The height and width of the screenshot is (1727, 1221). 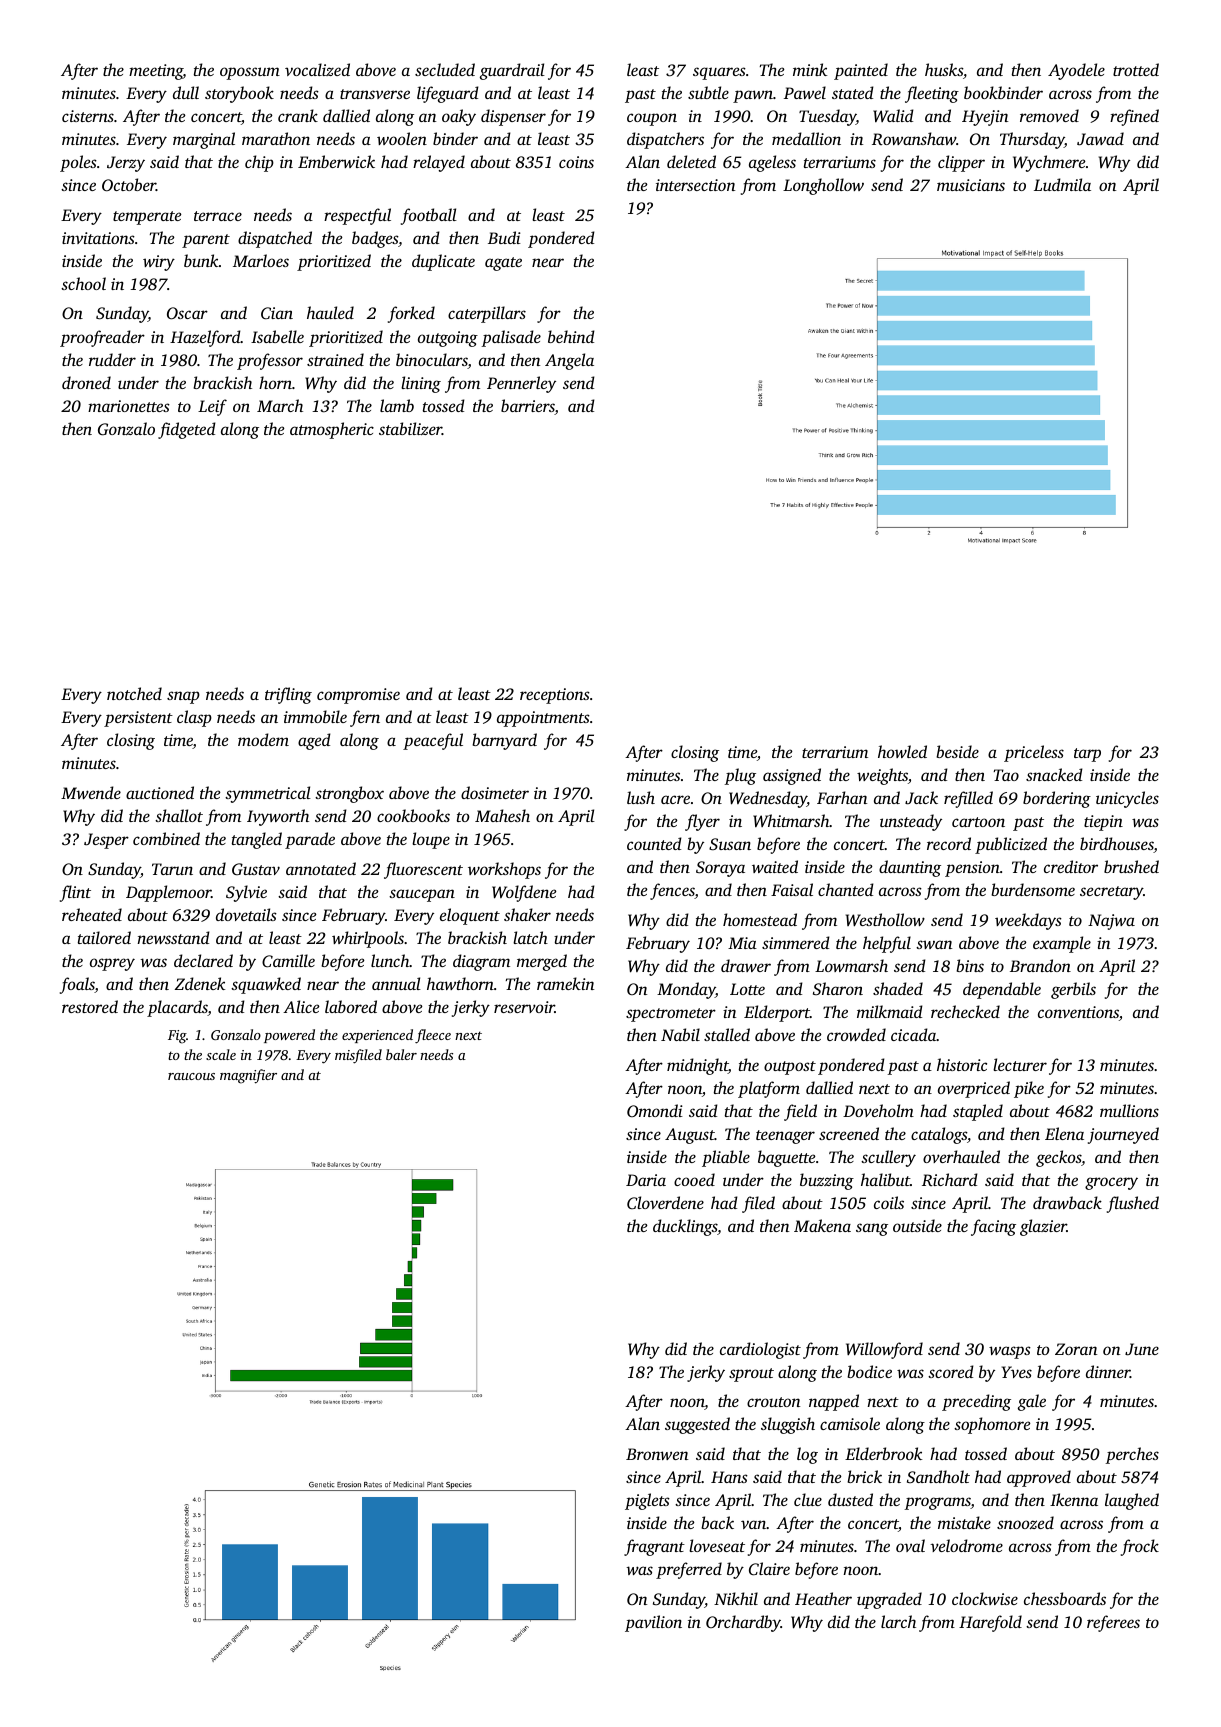 What do you see at coordinates (248, 1076) in the screenshot?
I see `magnifier` at bounding box center [248, 1076].
